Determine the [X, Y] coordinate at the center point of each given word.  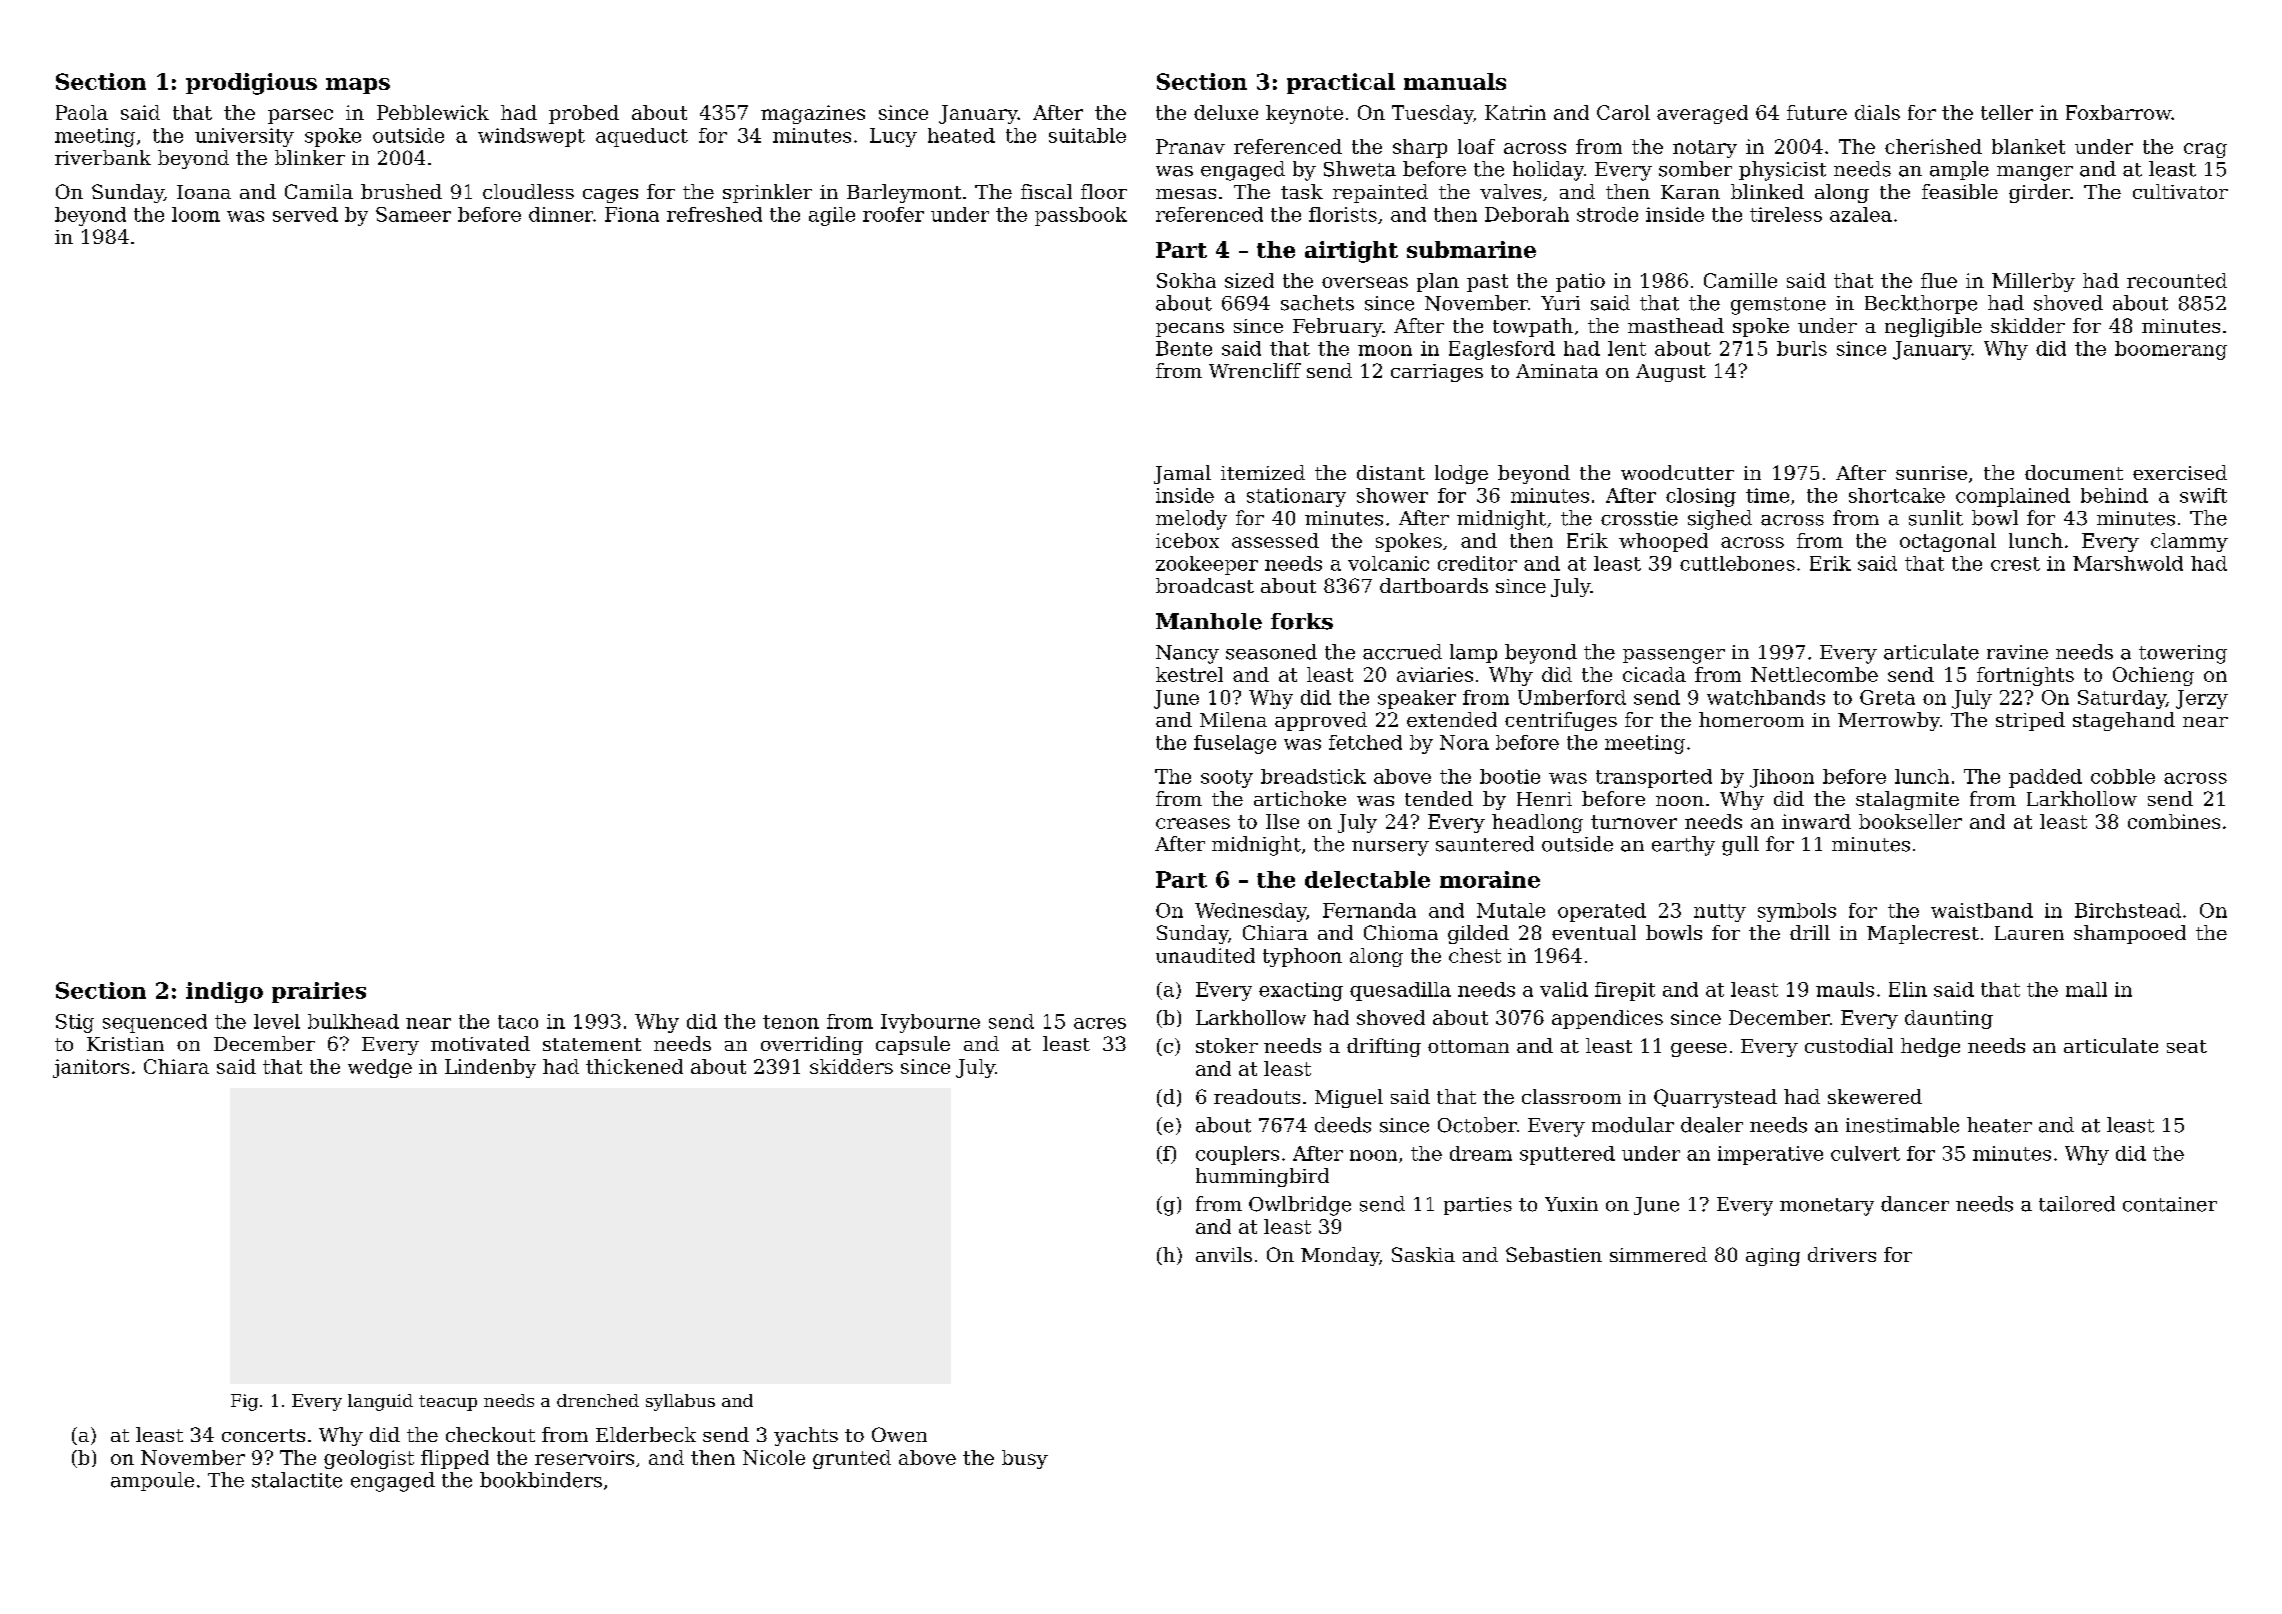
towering [2183, 654]
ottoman [1468, 1046]
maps [358, 86]
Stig [75, 1023]
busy [1025, 1459]
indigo [224, 992]
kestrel [1189, 674]
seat [2187, 1046]
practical [1341, 83]
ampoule [152, 1481]
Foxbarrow [2118, 112]
